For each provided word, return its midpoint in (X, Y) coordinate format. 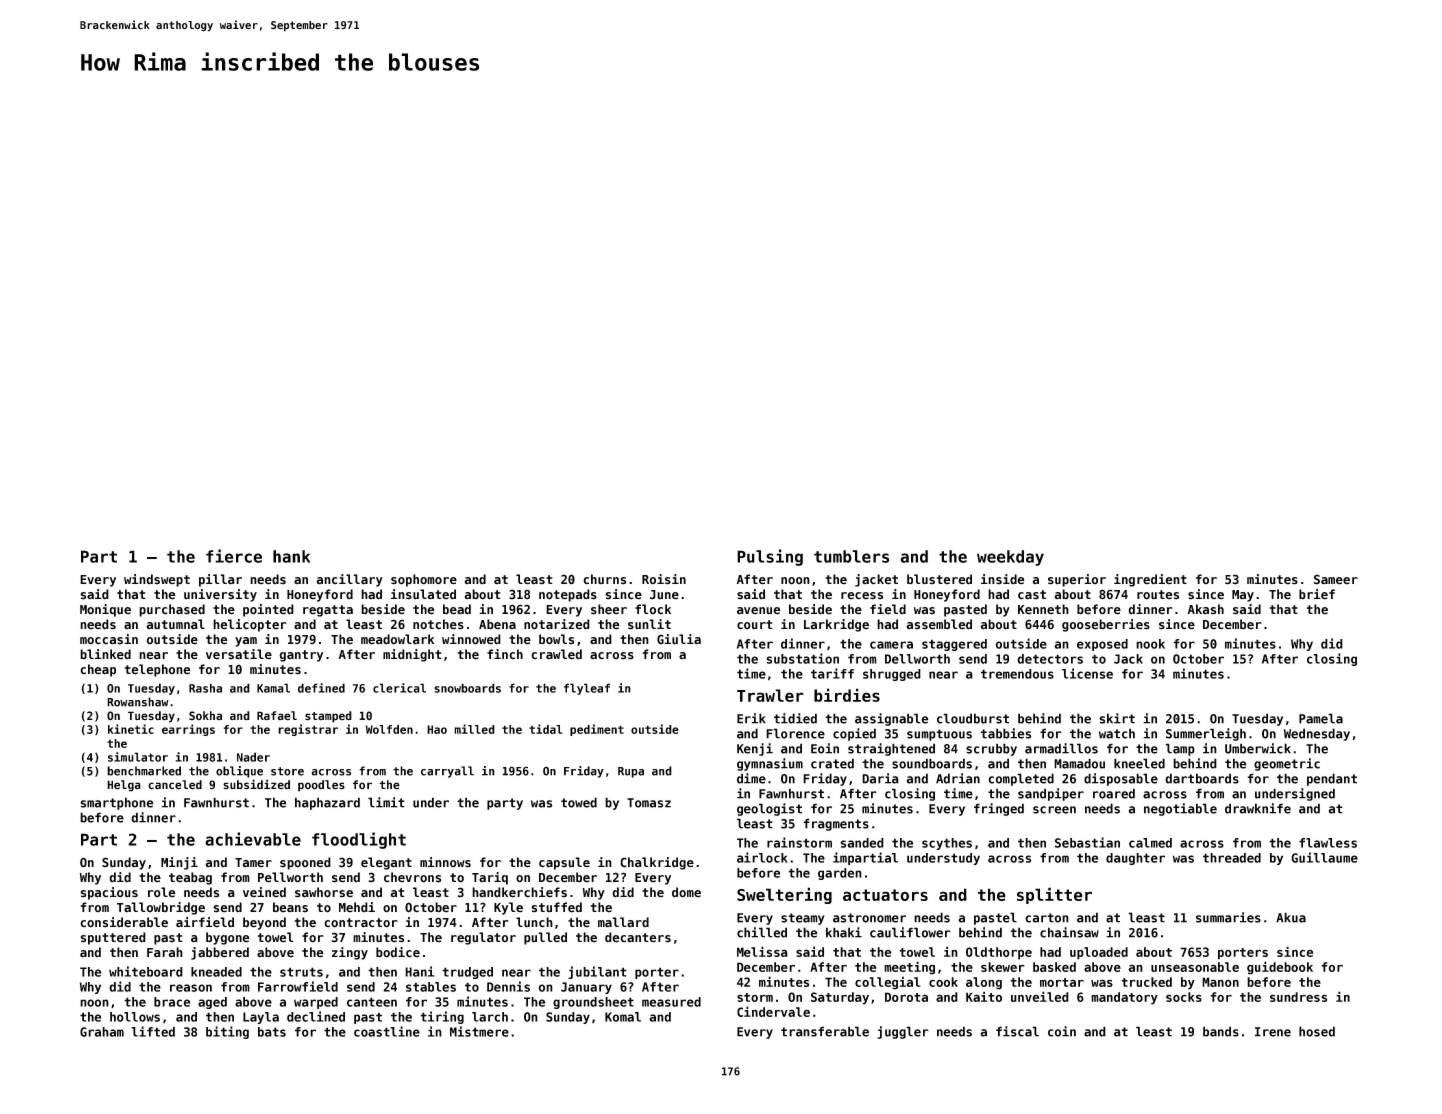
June (664, 595)
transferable (825, 1031)
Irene (1273, 1032)
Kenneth (1043, 609)
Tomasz (649, 803)
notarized (557, 624)
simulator (138, 757)
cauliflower (910, 932)
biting (227, 1032)
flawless (1328, 843)
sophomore (424, 580)
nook (1150, 644)
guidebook (1280, 968)
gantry (301, 656)
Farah (165, 952)
